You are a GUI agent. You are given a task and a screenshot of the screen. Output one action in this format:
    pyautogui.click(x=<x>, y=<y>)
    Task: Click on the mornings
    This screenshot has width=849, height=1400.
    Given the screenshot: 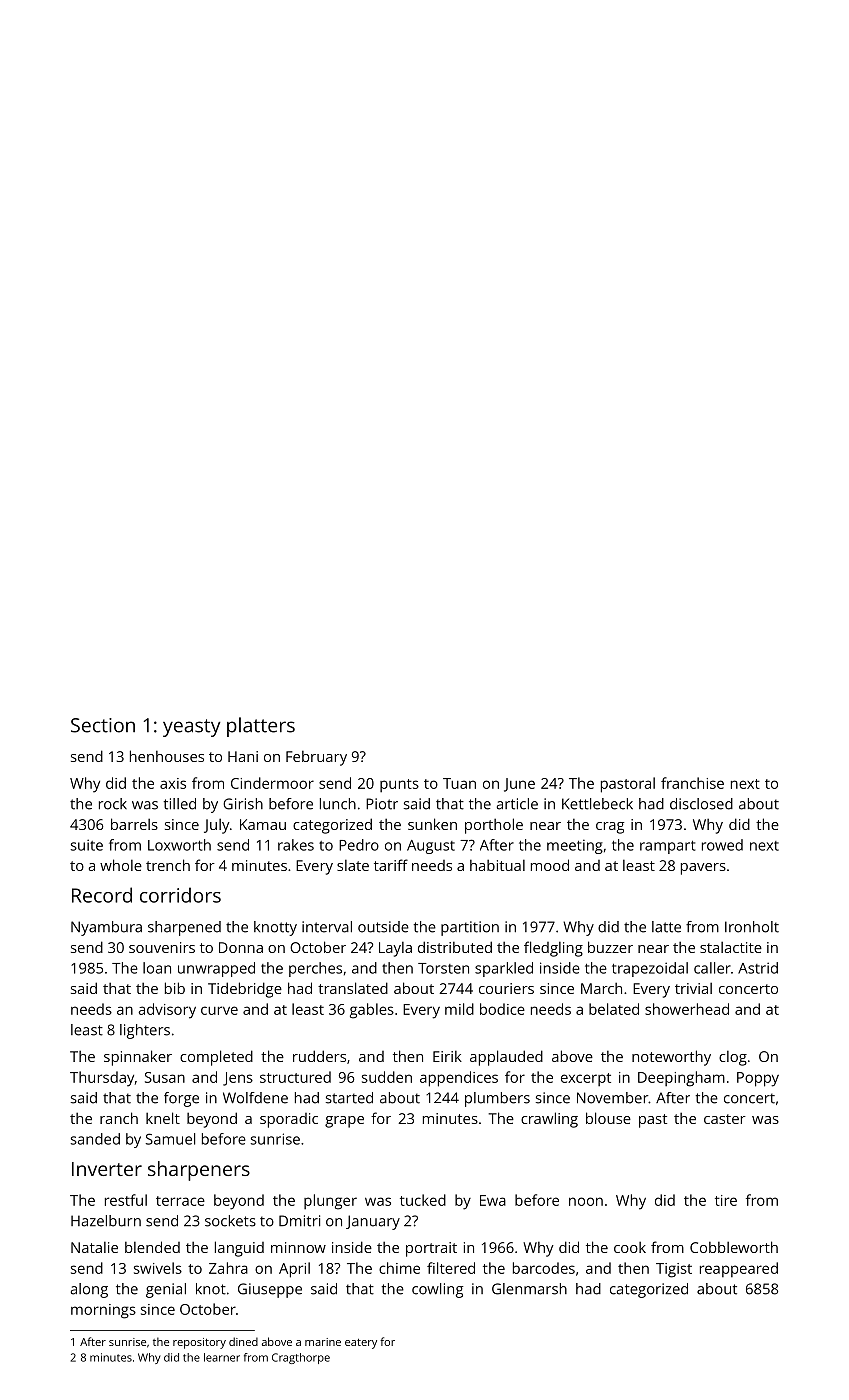 What is the action you would take?
    pyautogui.click(x=103, y=1311)
